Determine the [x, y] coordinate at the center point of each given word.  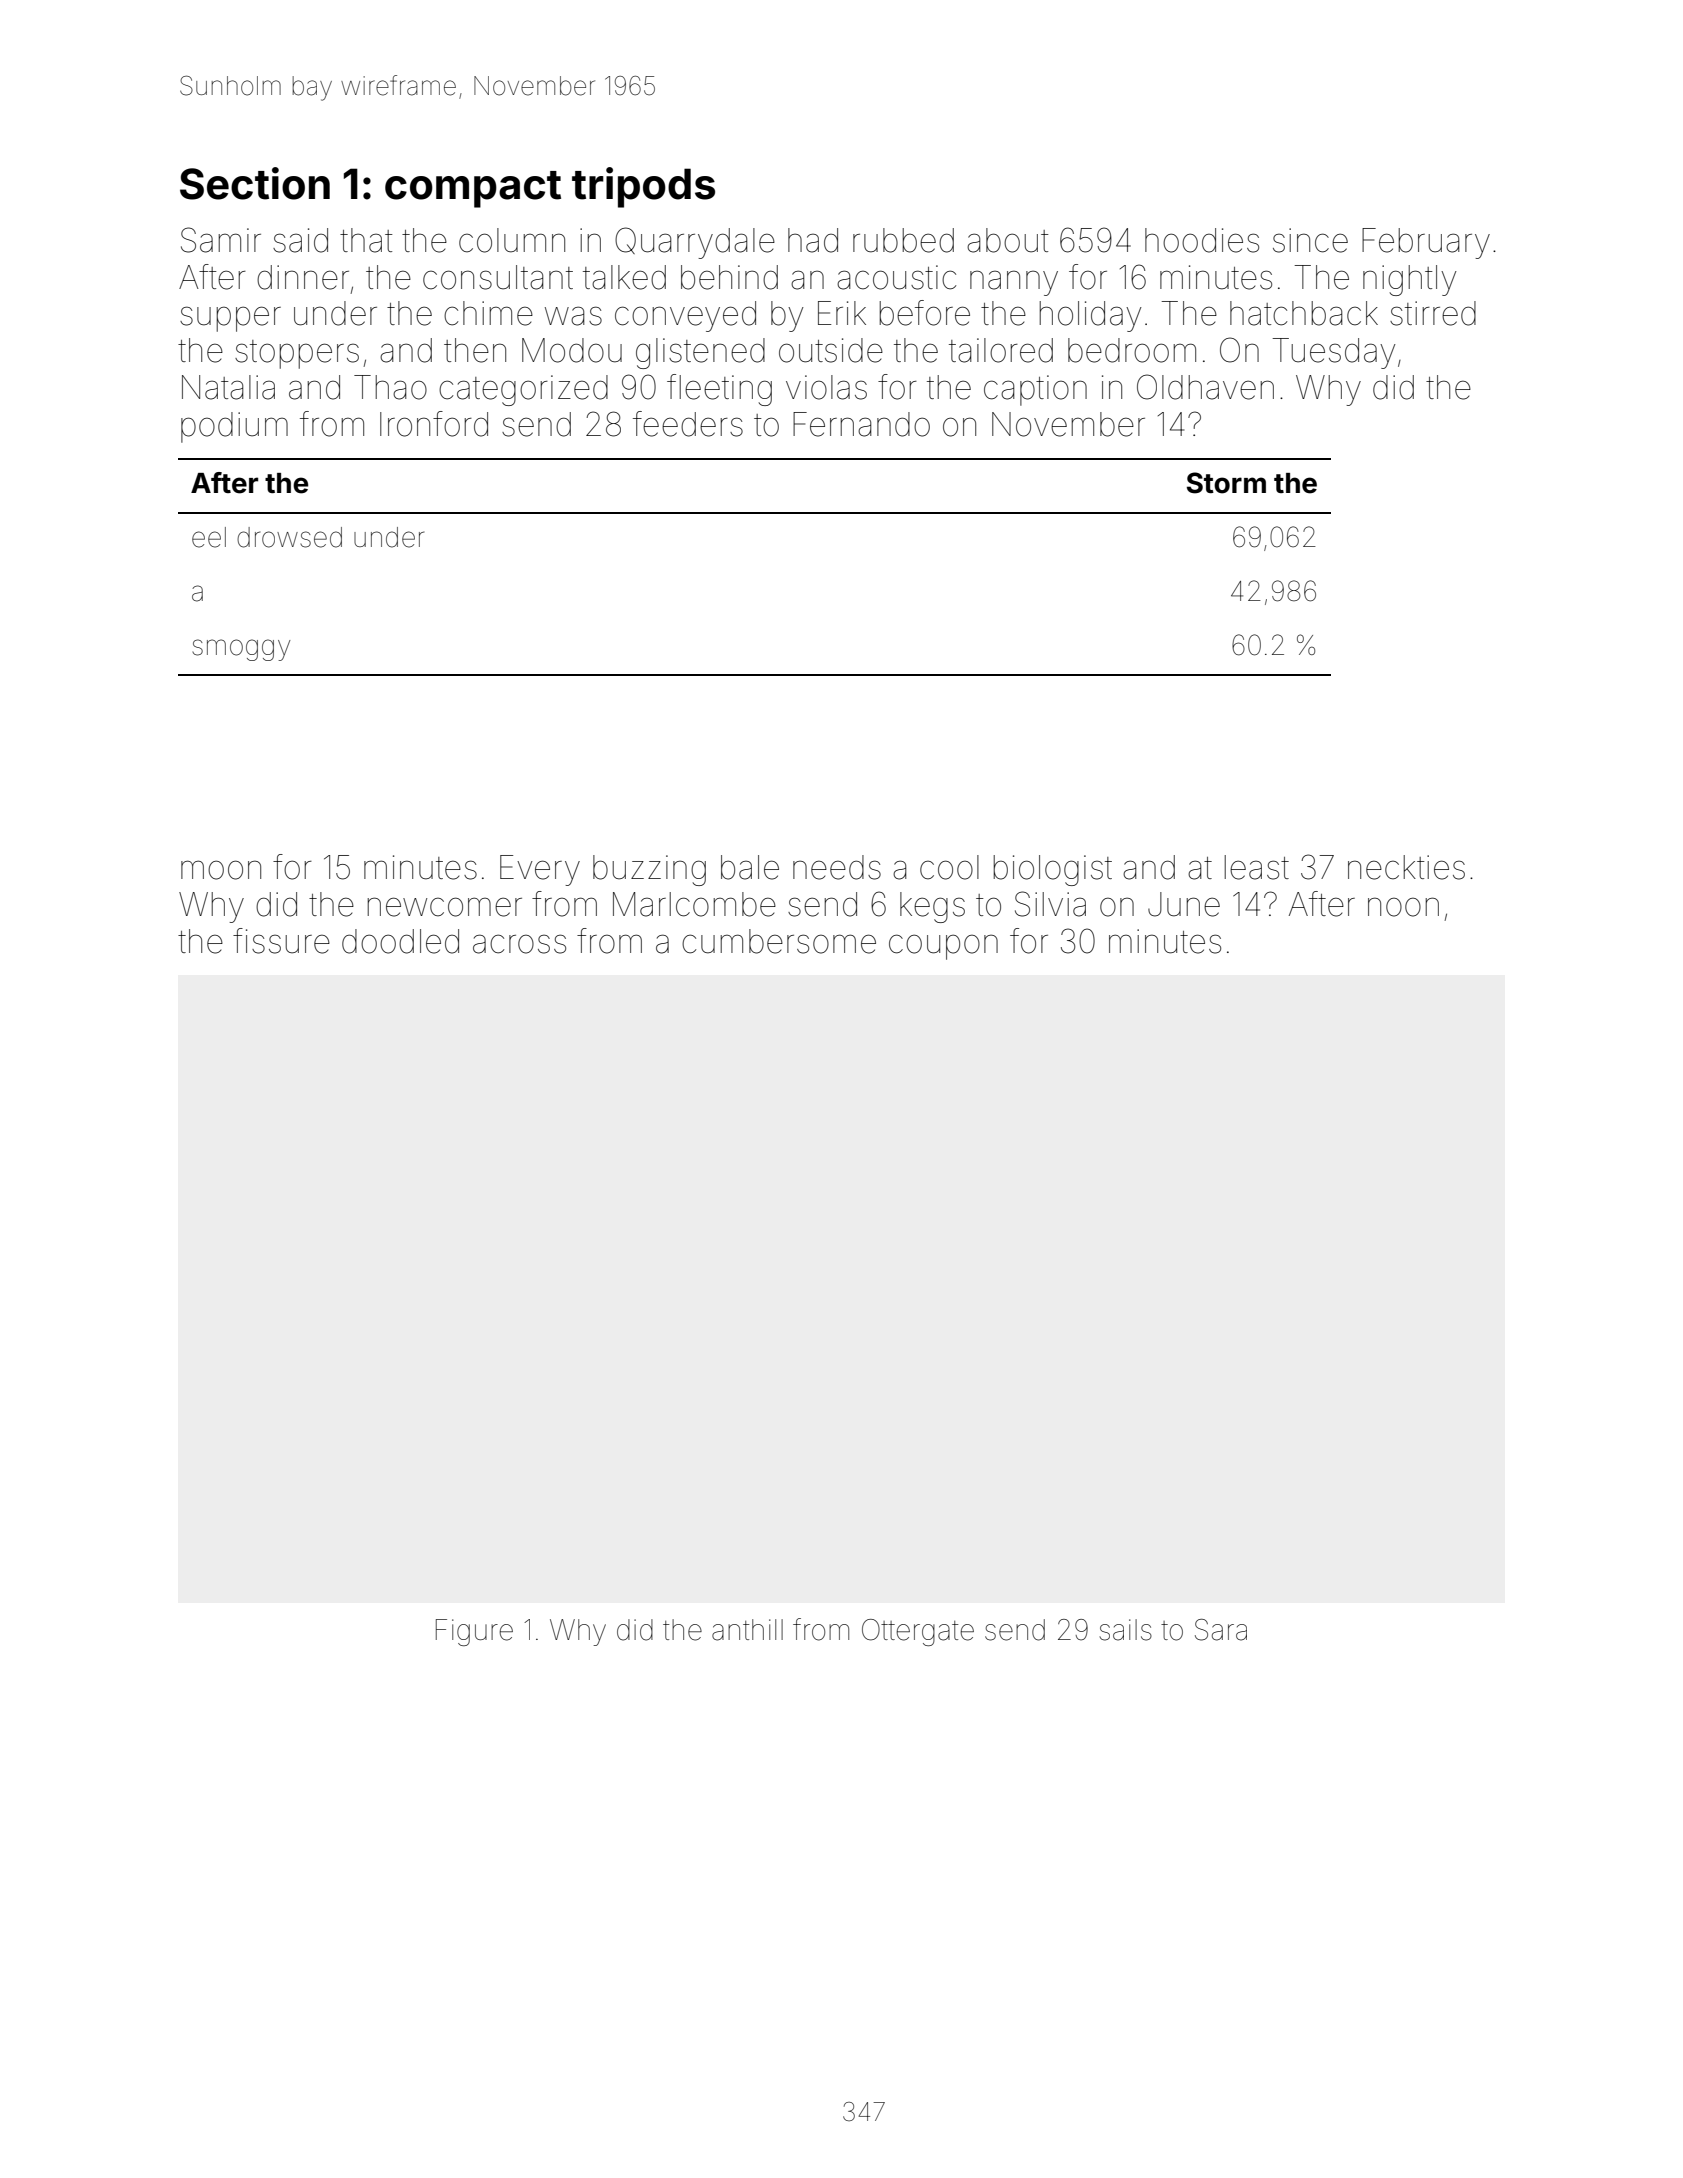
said [300, 240]
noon [1403, 907]
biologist [1053, 870]
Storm [1226, 483]
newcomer [445, 907]
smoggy [241, 650]
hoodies [1202, 240]
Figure [474, 1632]
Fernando [861, 424]
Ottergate [918, 1632]
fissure [281, 941]
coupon [943, 947]
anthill [747, 1630]
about [1008, 240]
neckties [1406, 867]
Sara [1221, 1630]
